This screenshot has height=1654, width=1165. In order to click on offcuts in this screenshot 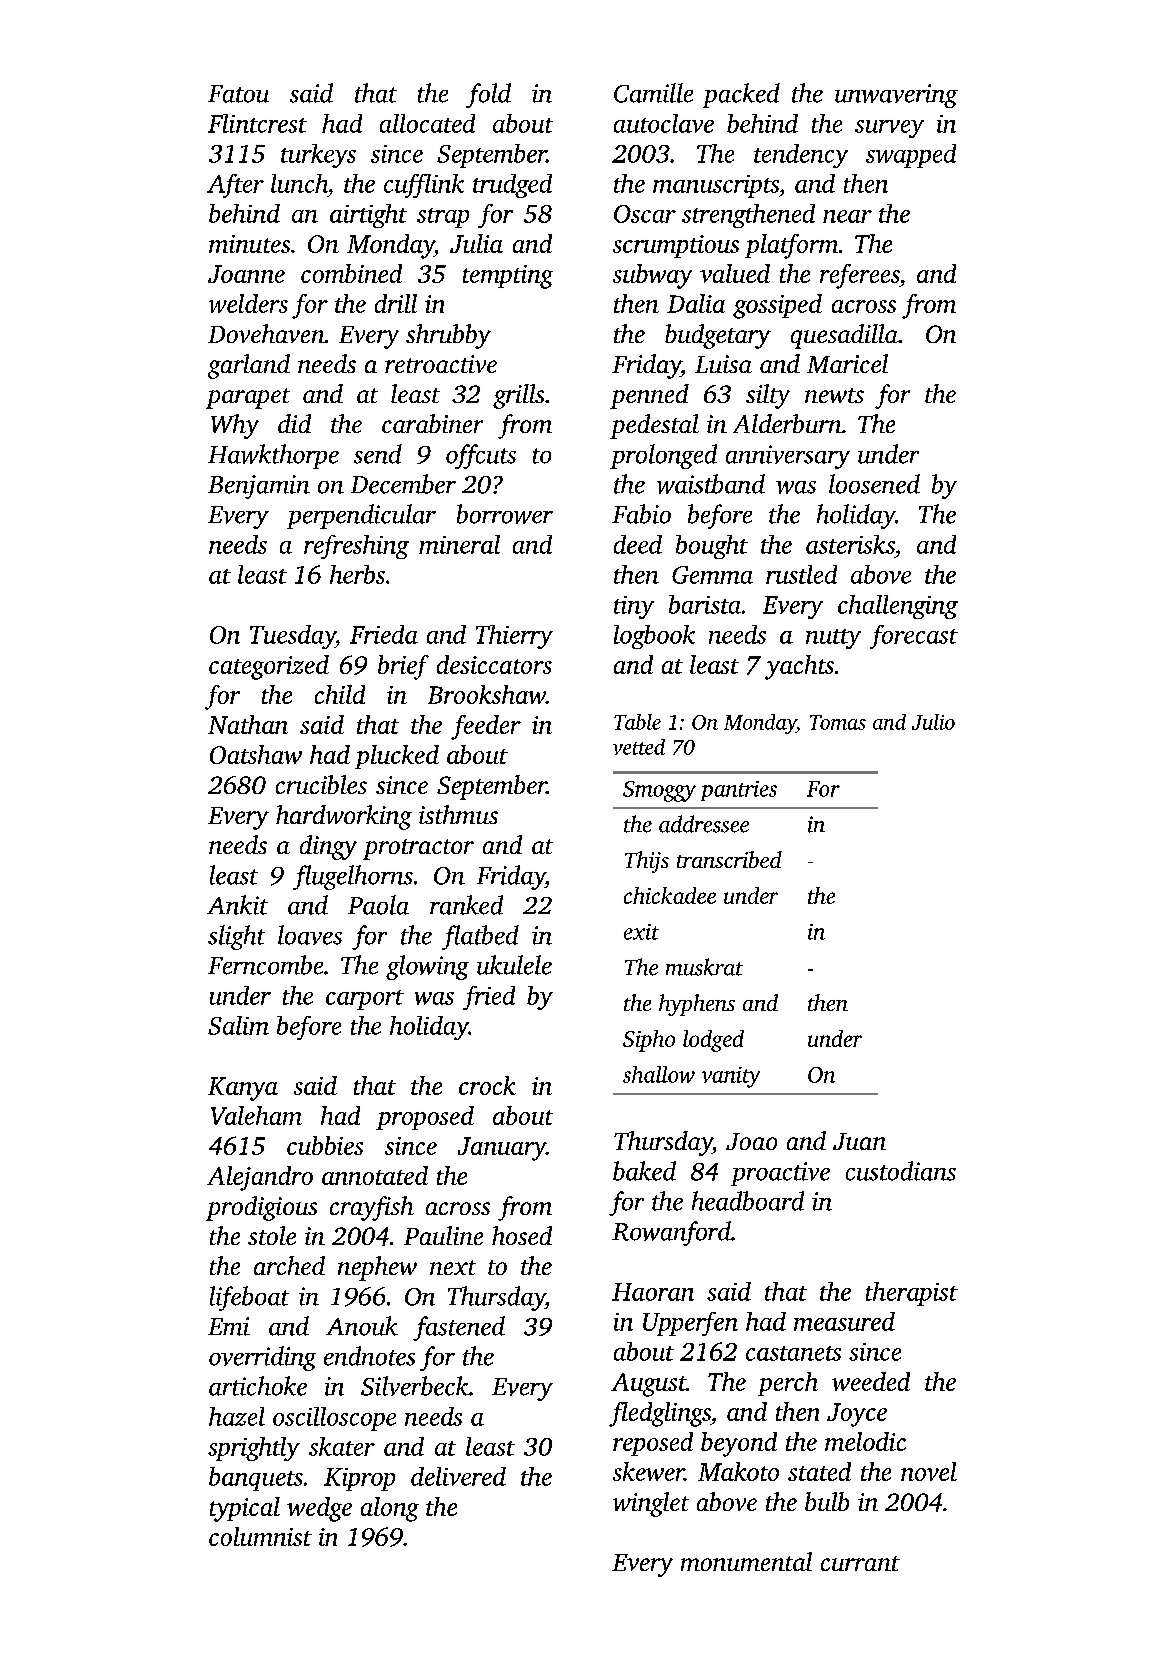, I will do `click(481, 456)`.
